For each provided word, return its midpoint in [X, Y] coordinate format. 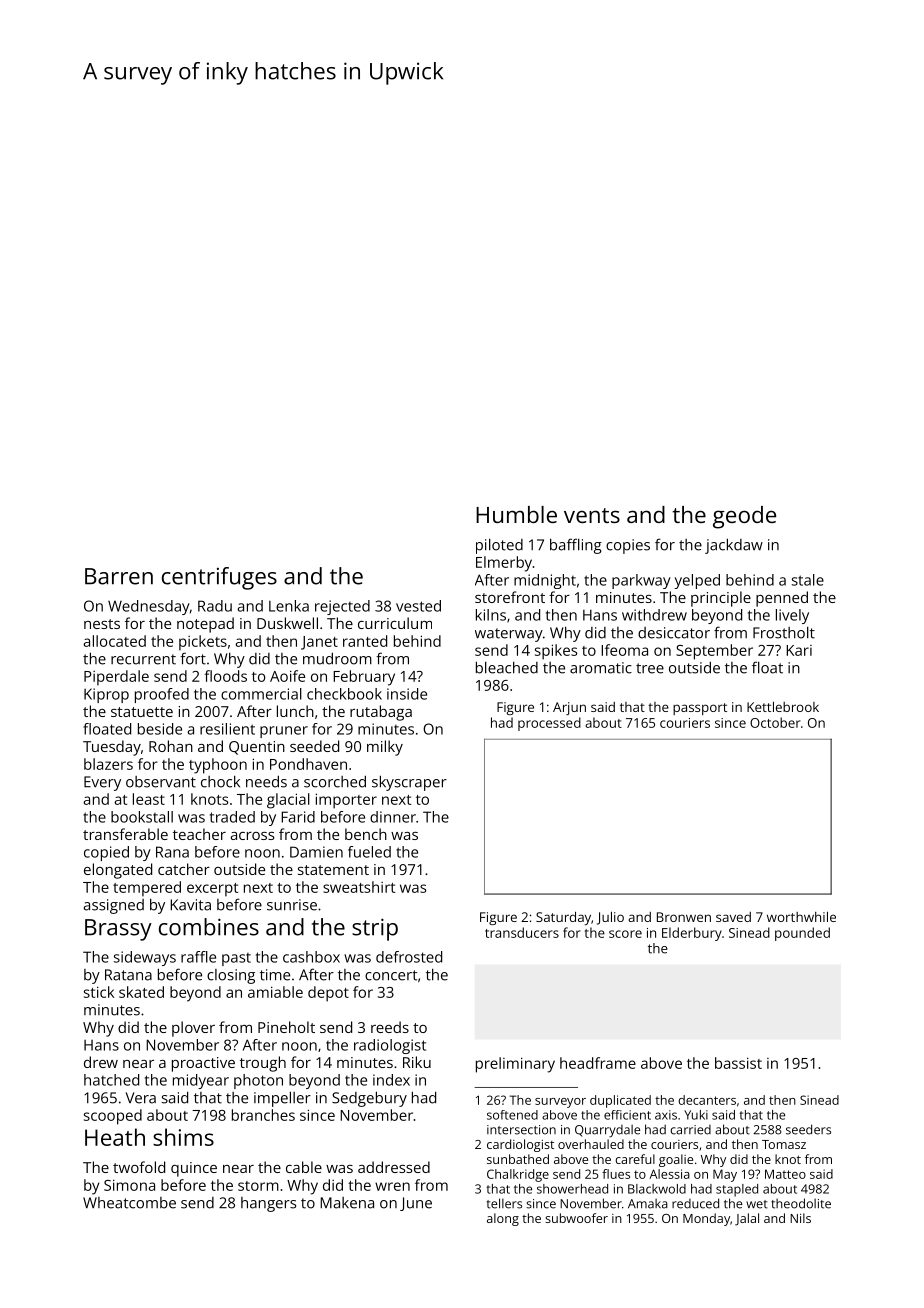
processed [549, 724]
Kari [799, 650]
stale [808, 580]
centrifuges [219, 578]
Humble [516, 514]
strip [375, 929]
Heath [115, 1137]
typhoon [218, 766]
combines [209, 927]
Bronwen [684, 917]
